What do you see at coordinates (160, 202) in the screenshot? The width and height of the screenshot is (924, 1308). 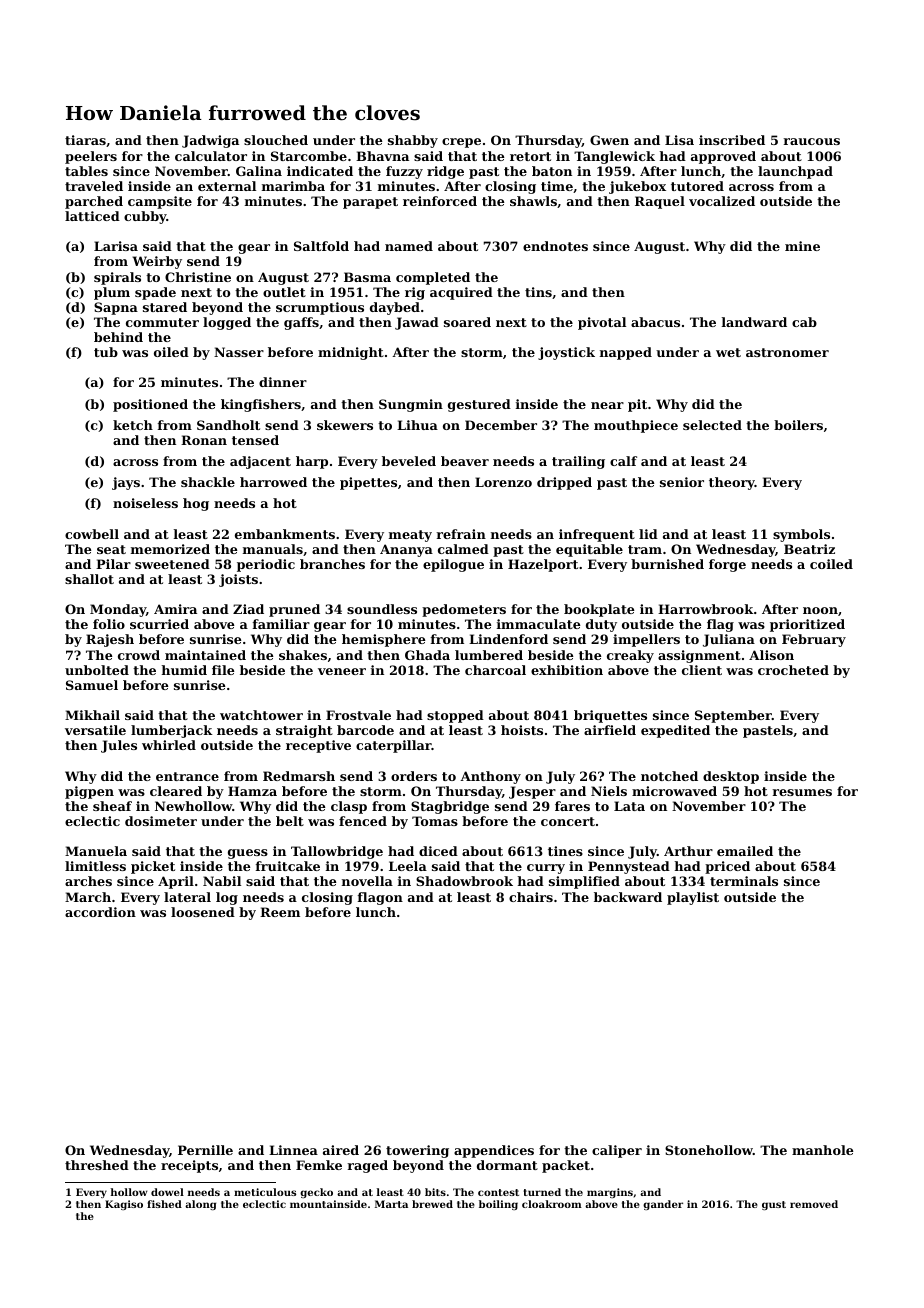 I see `campsite` at bounding box center [160, 202].
